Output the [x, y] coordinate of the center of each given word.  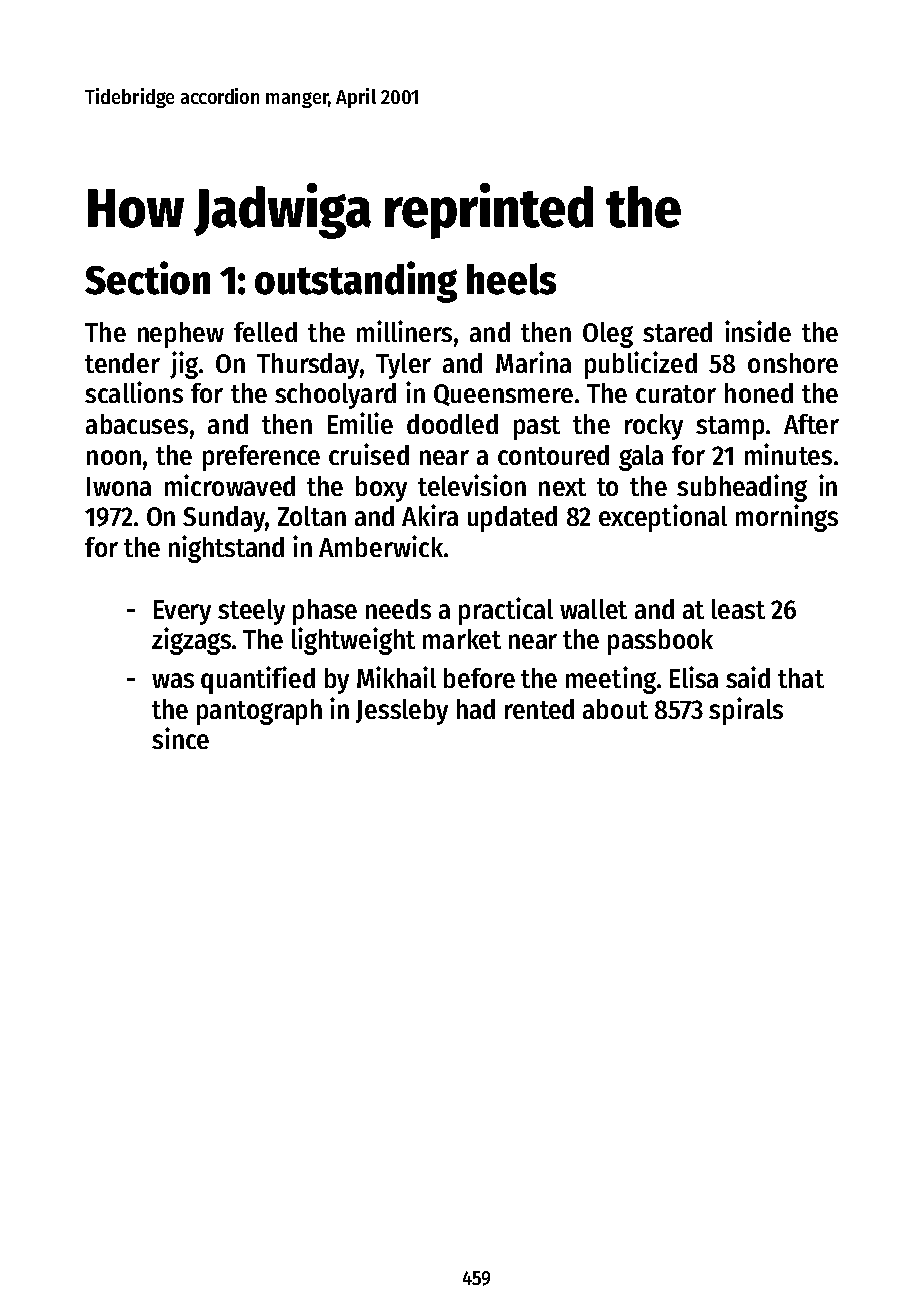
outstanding [356, 282]
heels [511, 279]
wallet [593, 609]
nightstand [226, 549]
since [180, 738]
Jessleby [402, 712]
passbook [660, 642]
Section [147, 278]
